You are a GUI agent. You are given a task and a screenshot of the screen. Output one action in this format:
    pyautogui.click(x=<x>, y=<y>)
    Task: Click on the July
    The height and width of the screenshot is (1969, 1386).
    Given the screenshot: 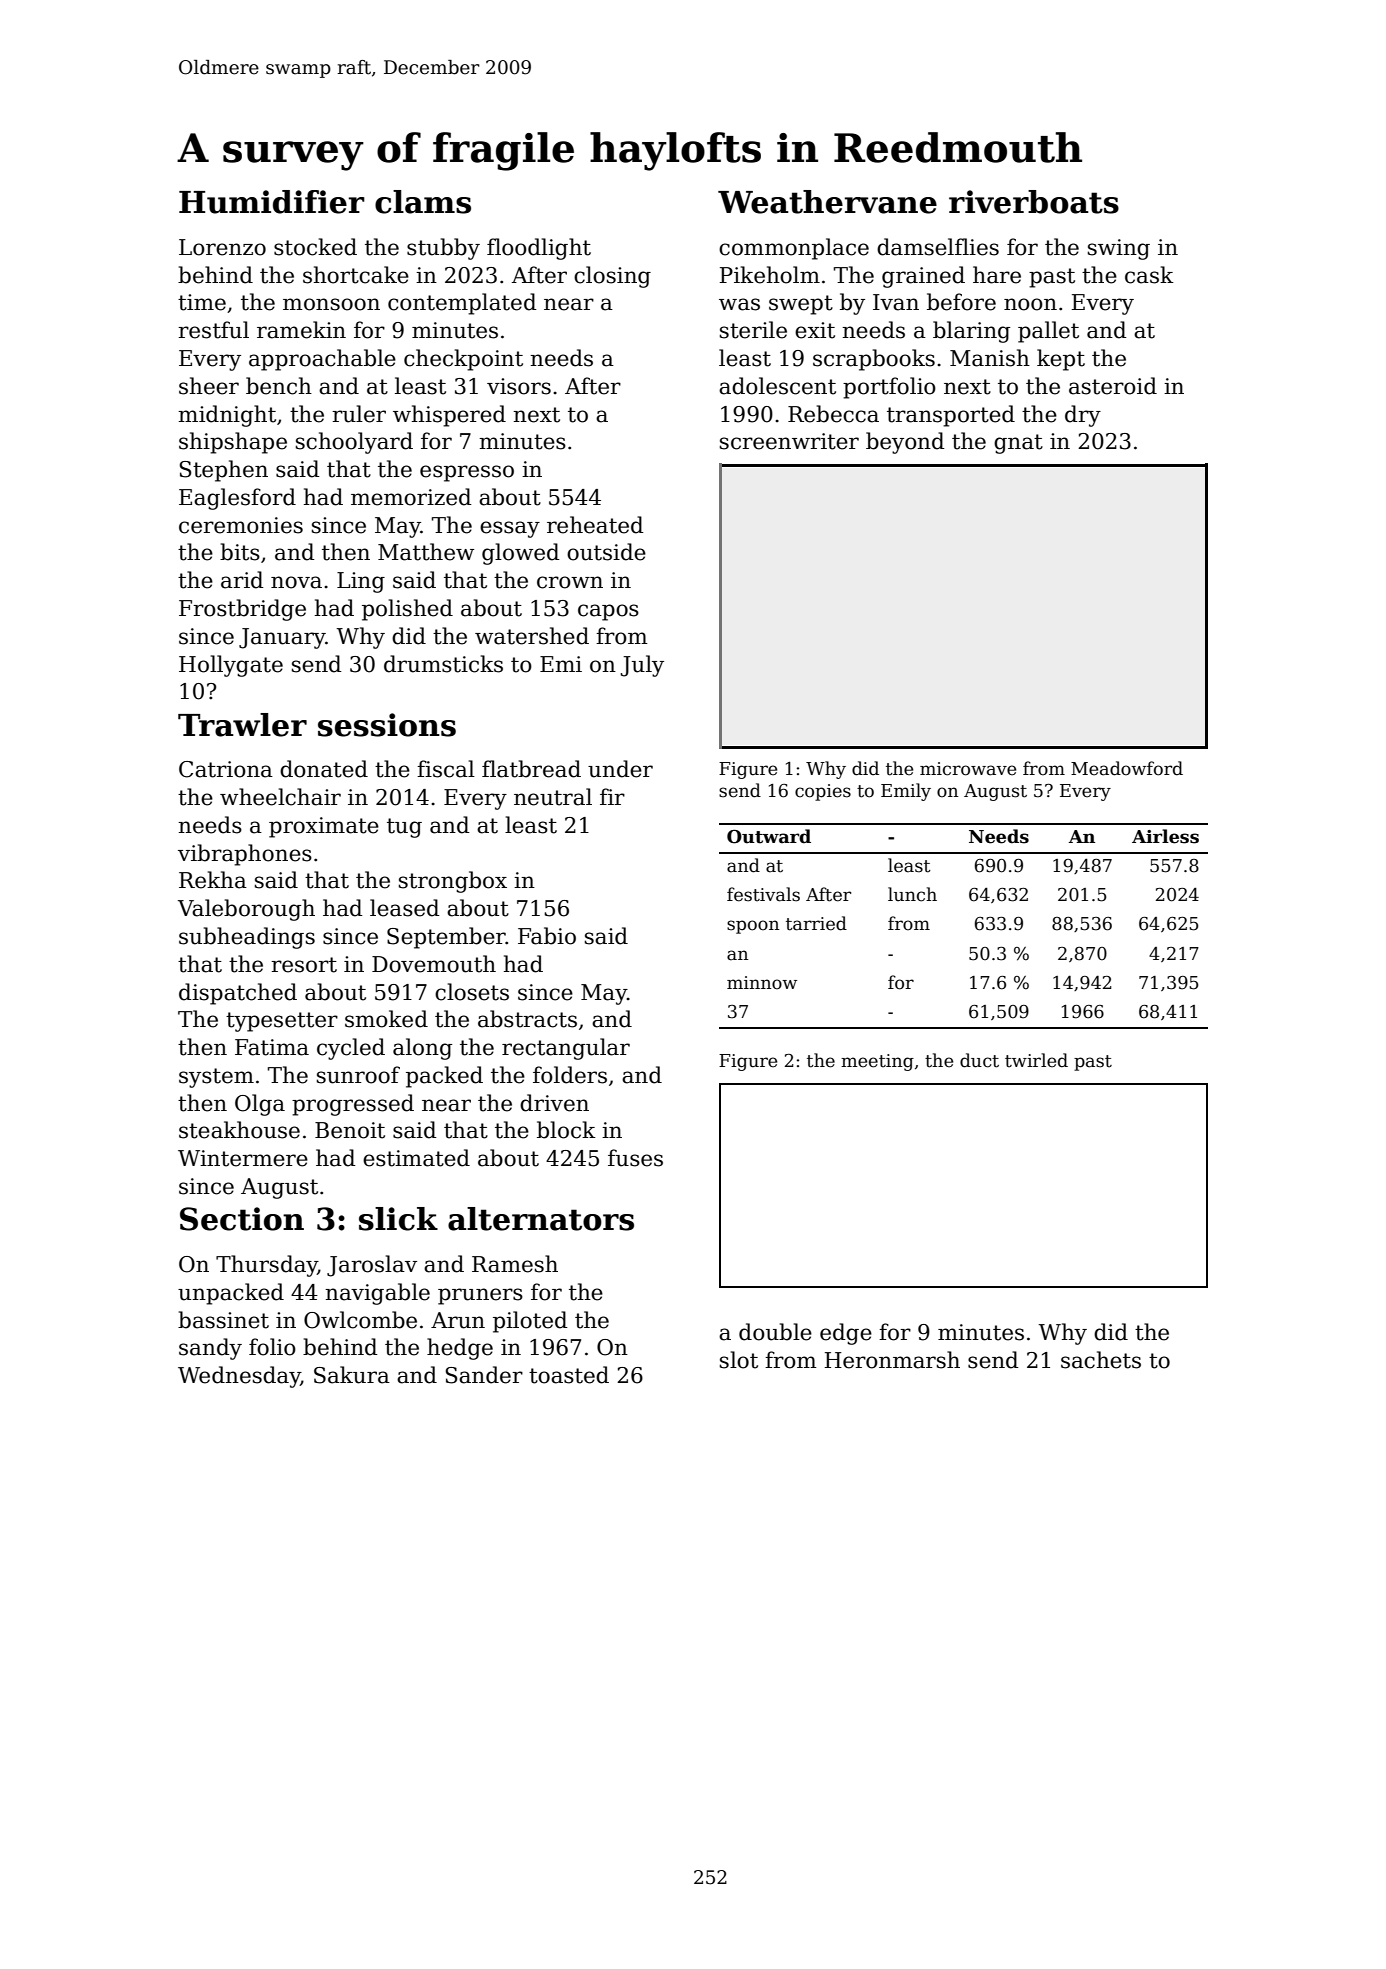 What is the action you would take?
    pyautogui.click(x=642, y=666)
